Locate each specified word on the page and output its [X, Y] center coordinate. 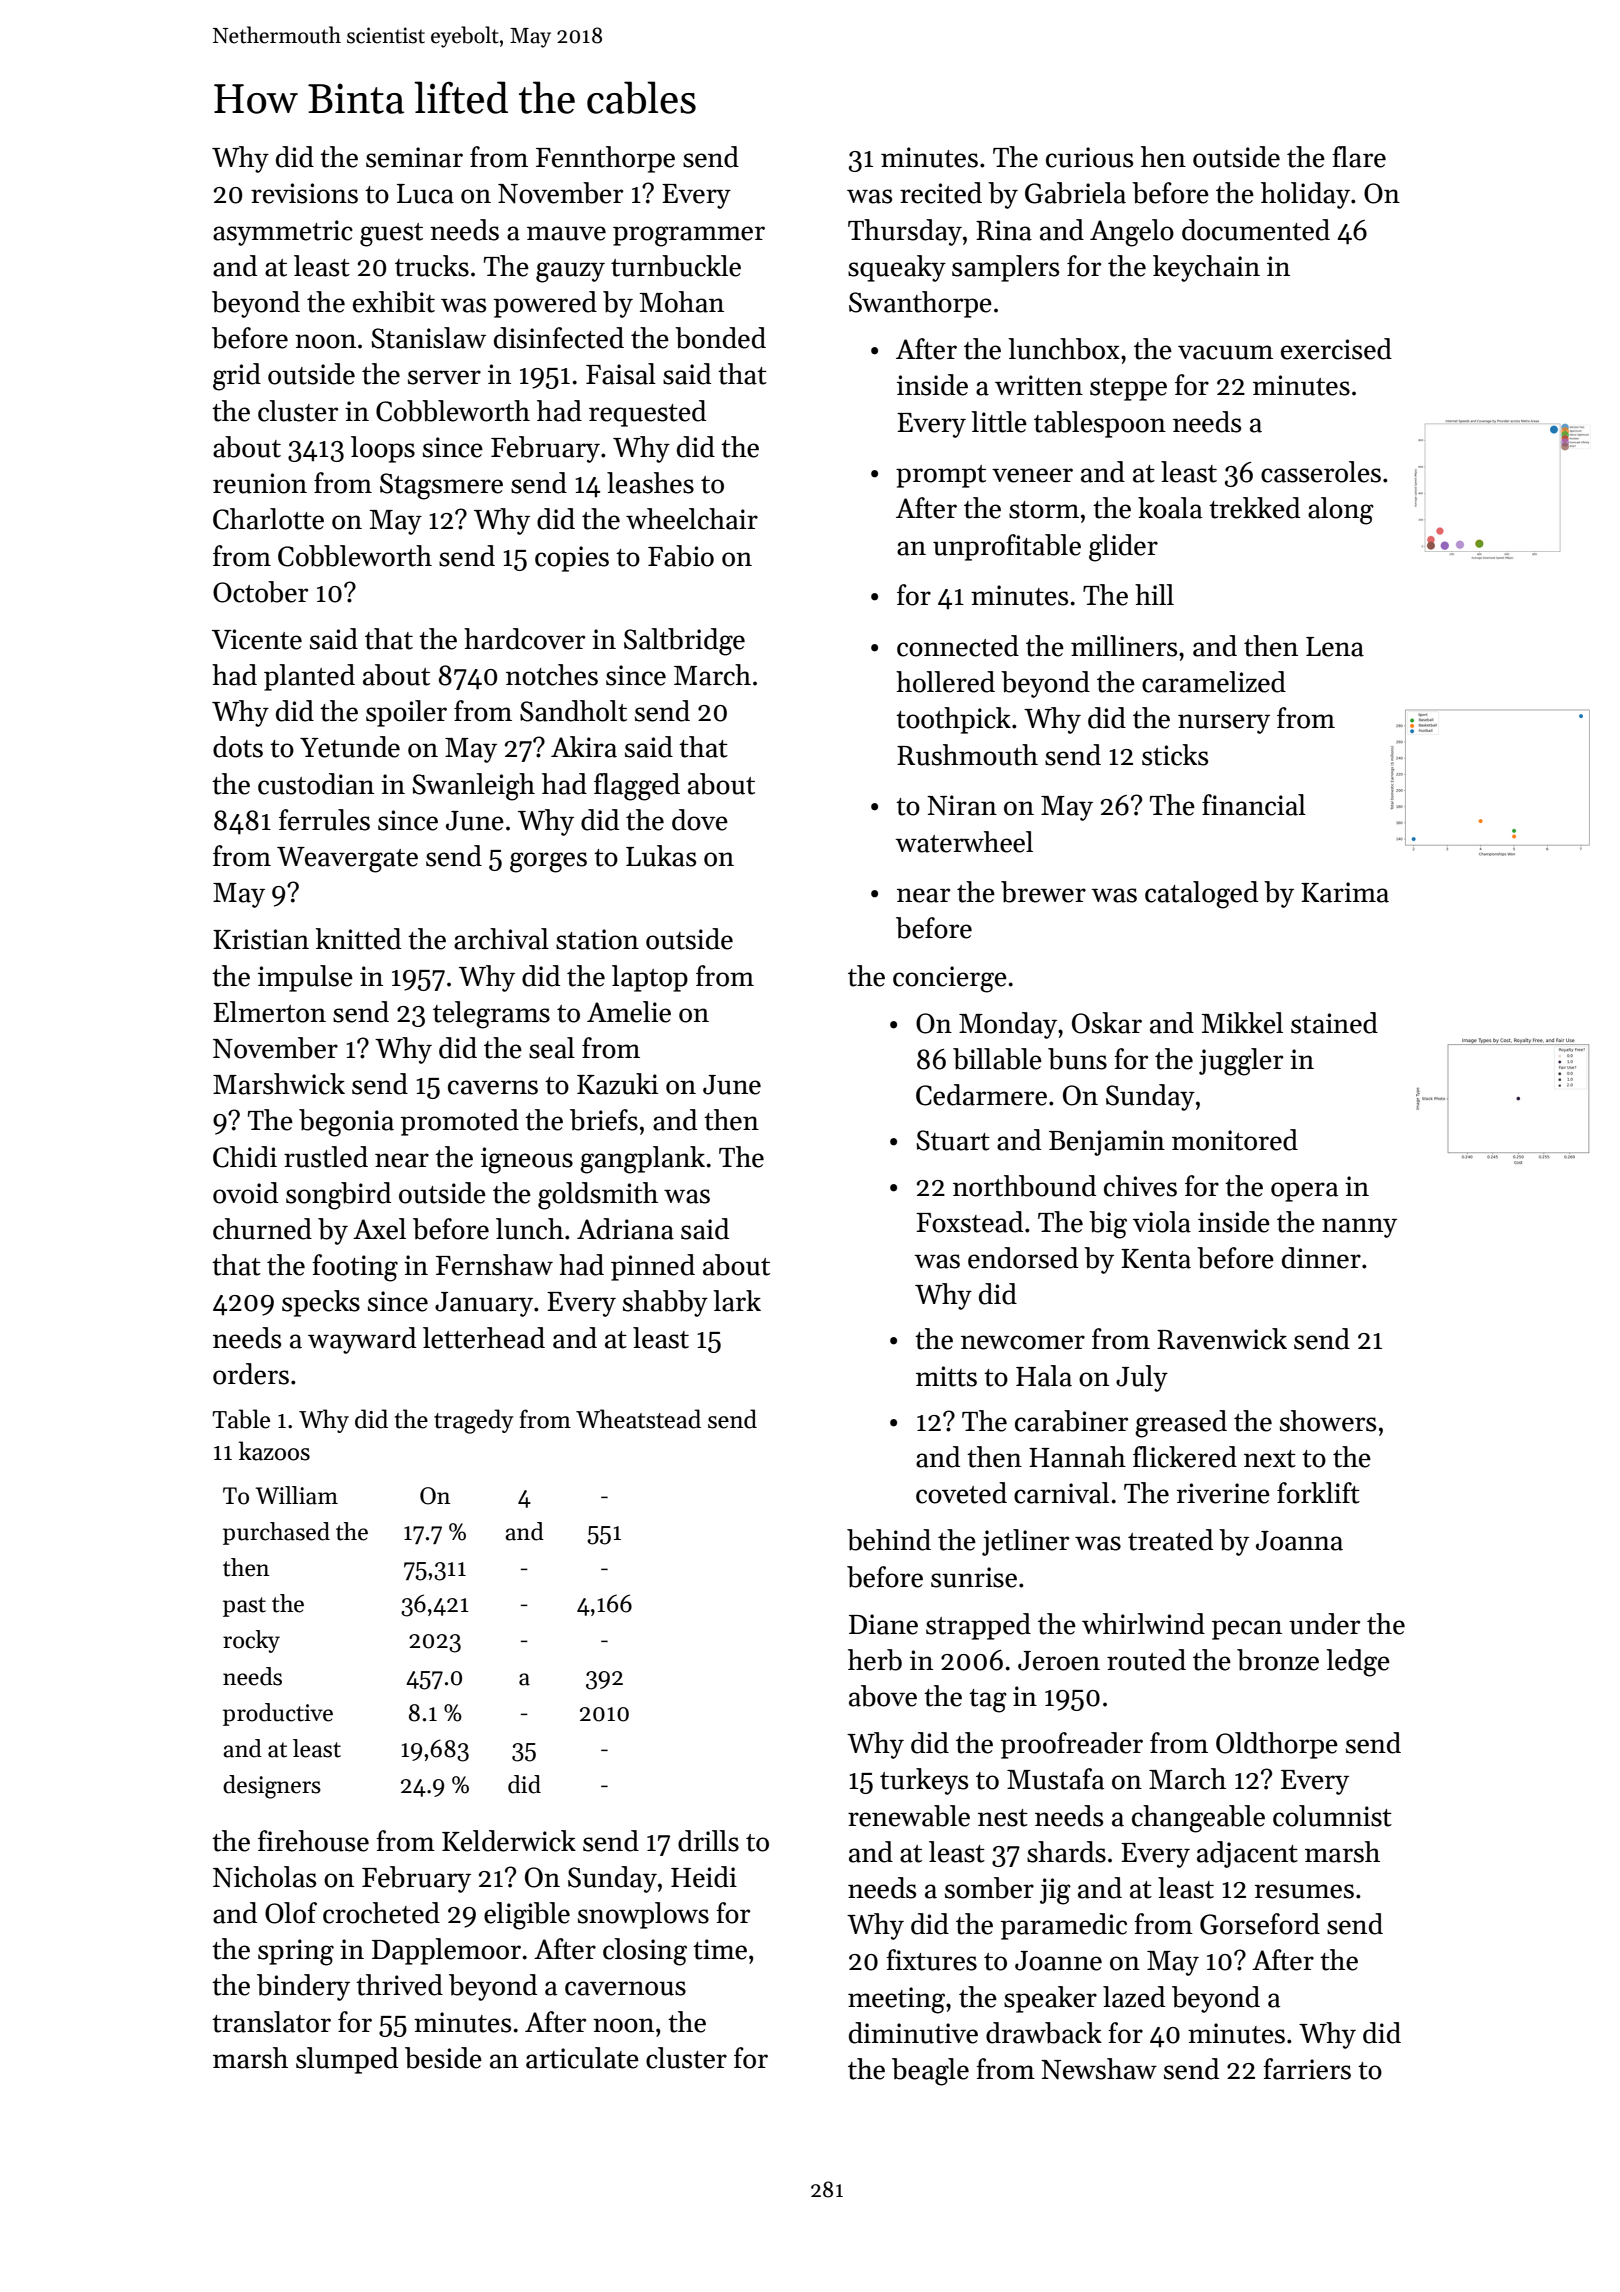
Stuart [953, 1140]
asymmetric [283, 233]
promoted [460, 1122]
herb [875, 1660]
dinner [1321, 1258]
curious [1089, 157]
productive [278, 1714]
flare [1359, 157]
